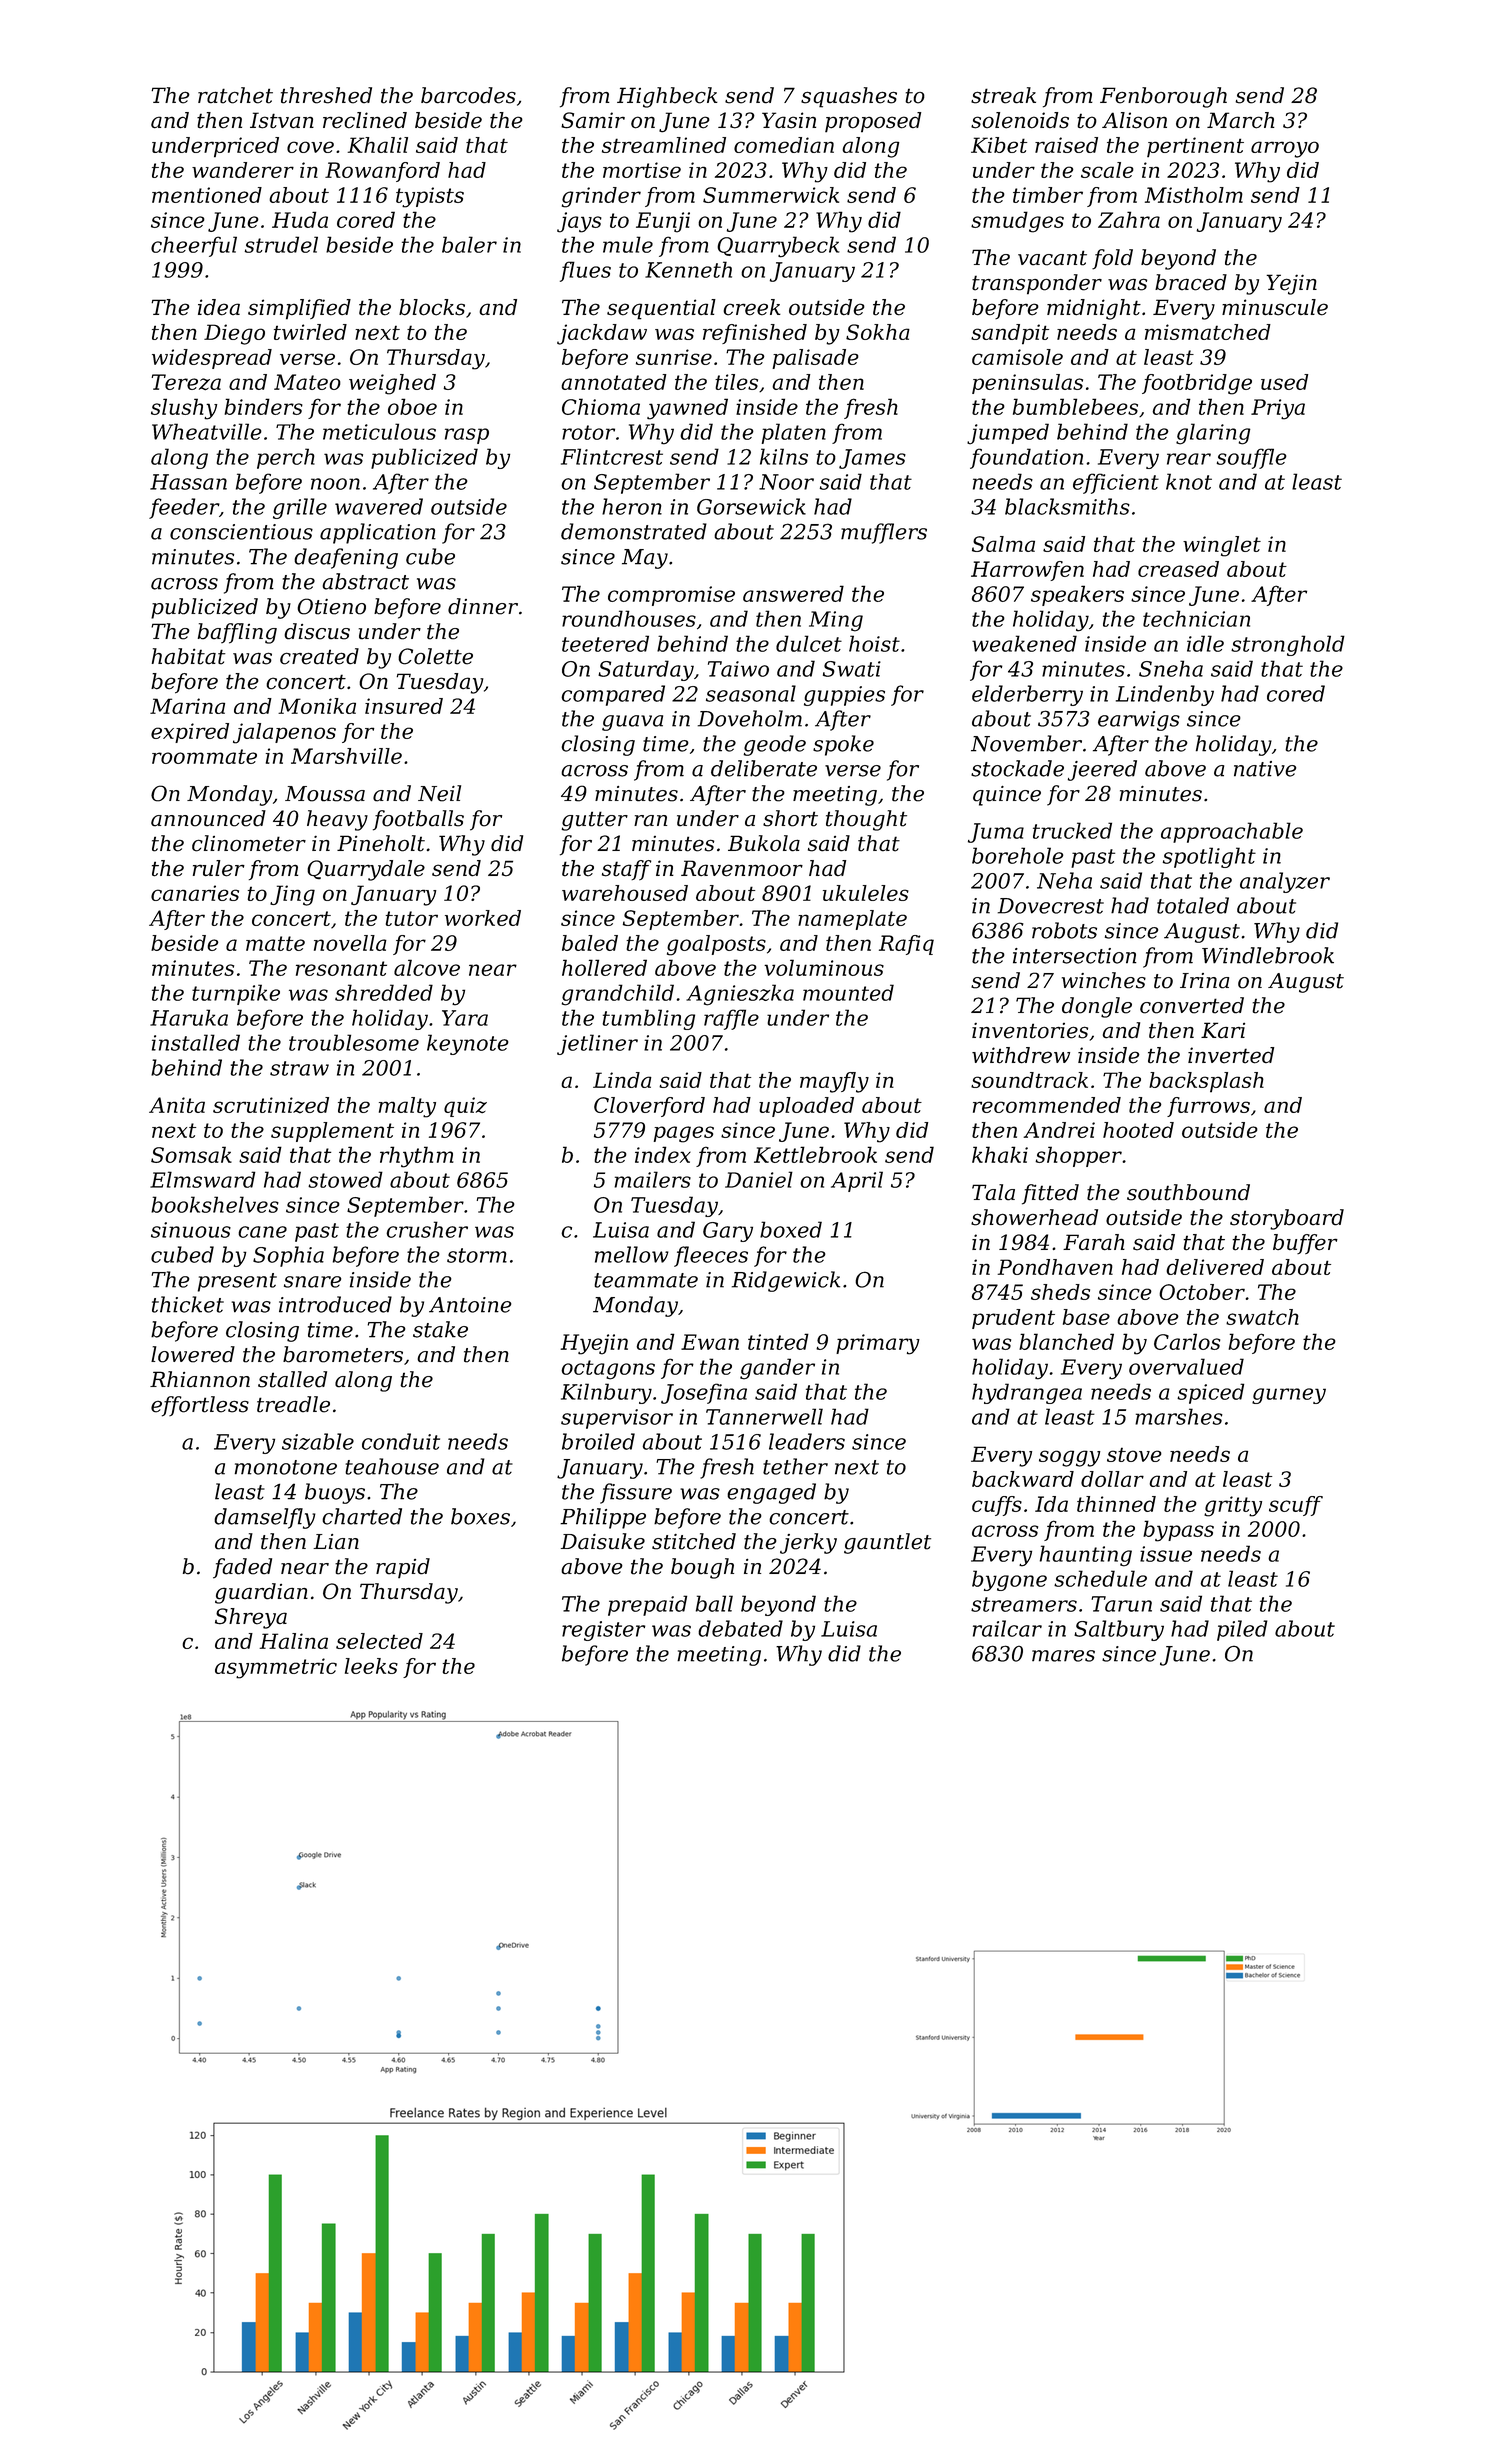 This image has width=1496, height=2464. What do you see at coordinates (887, 1543) in the image?
I see `gauntlet` at bounding box center [887, 1543].
